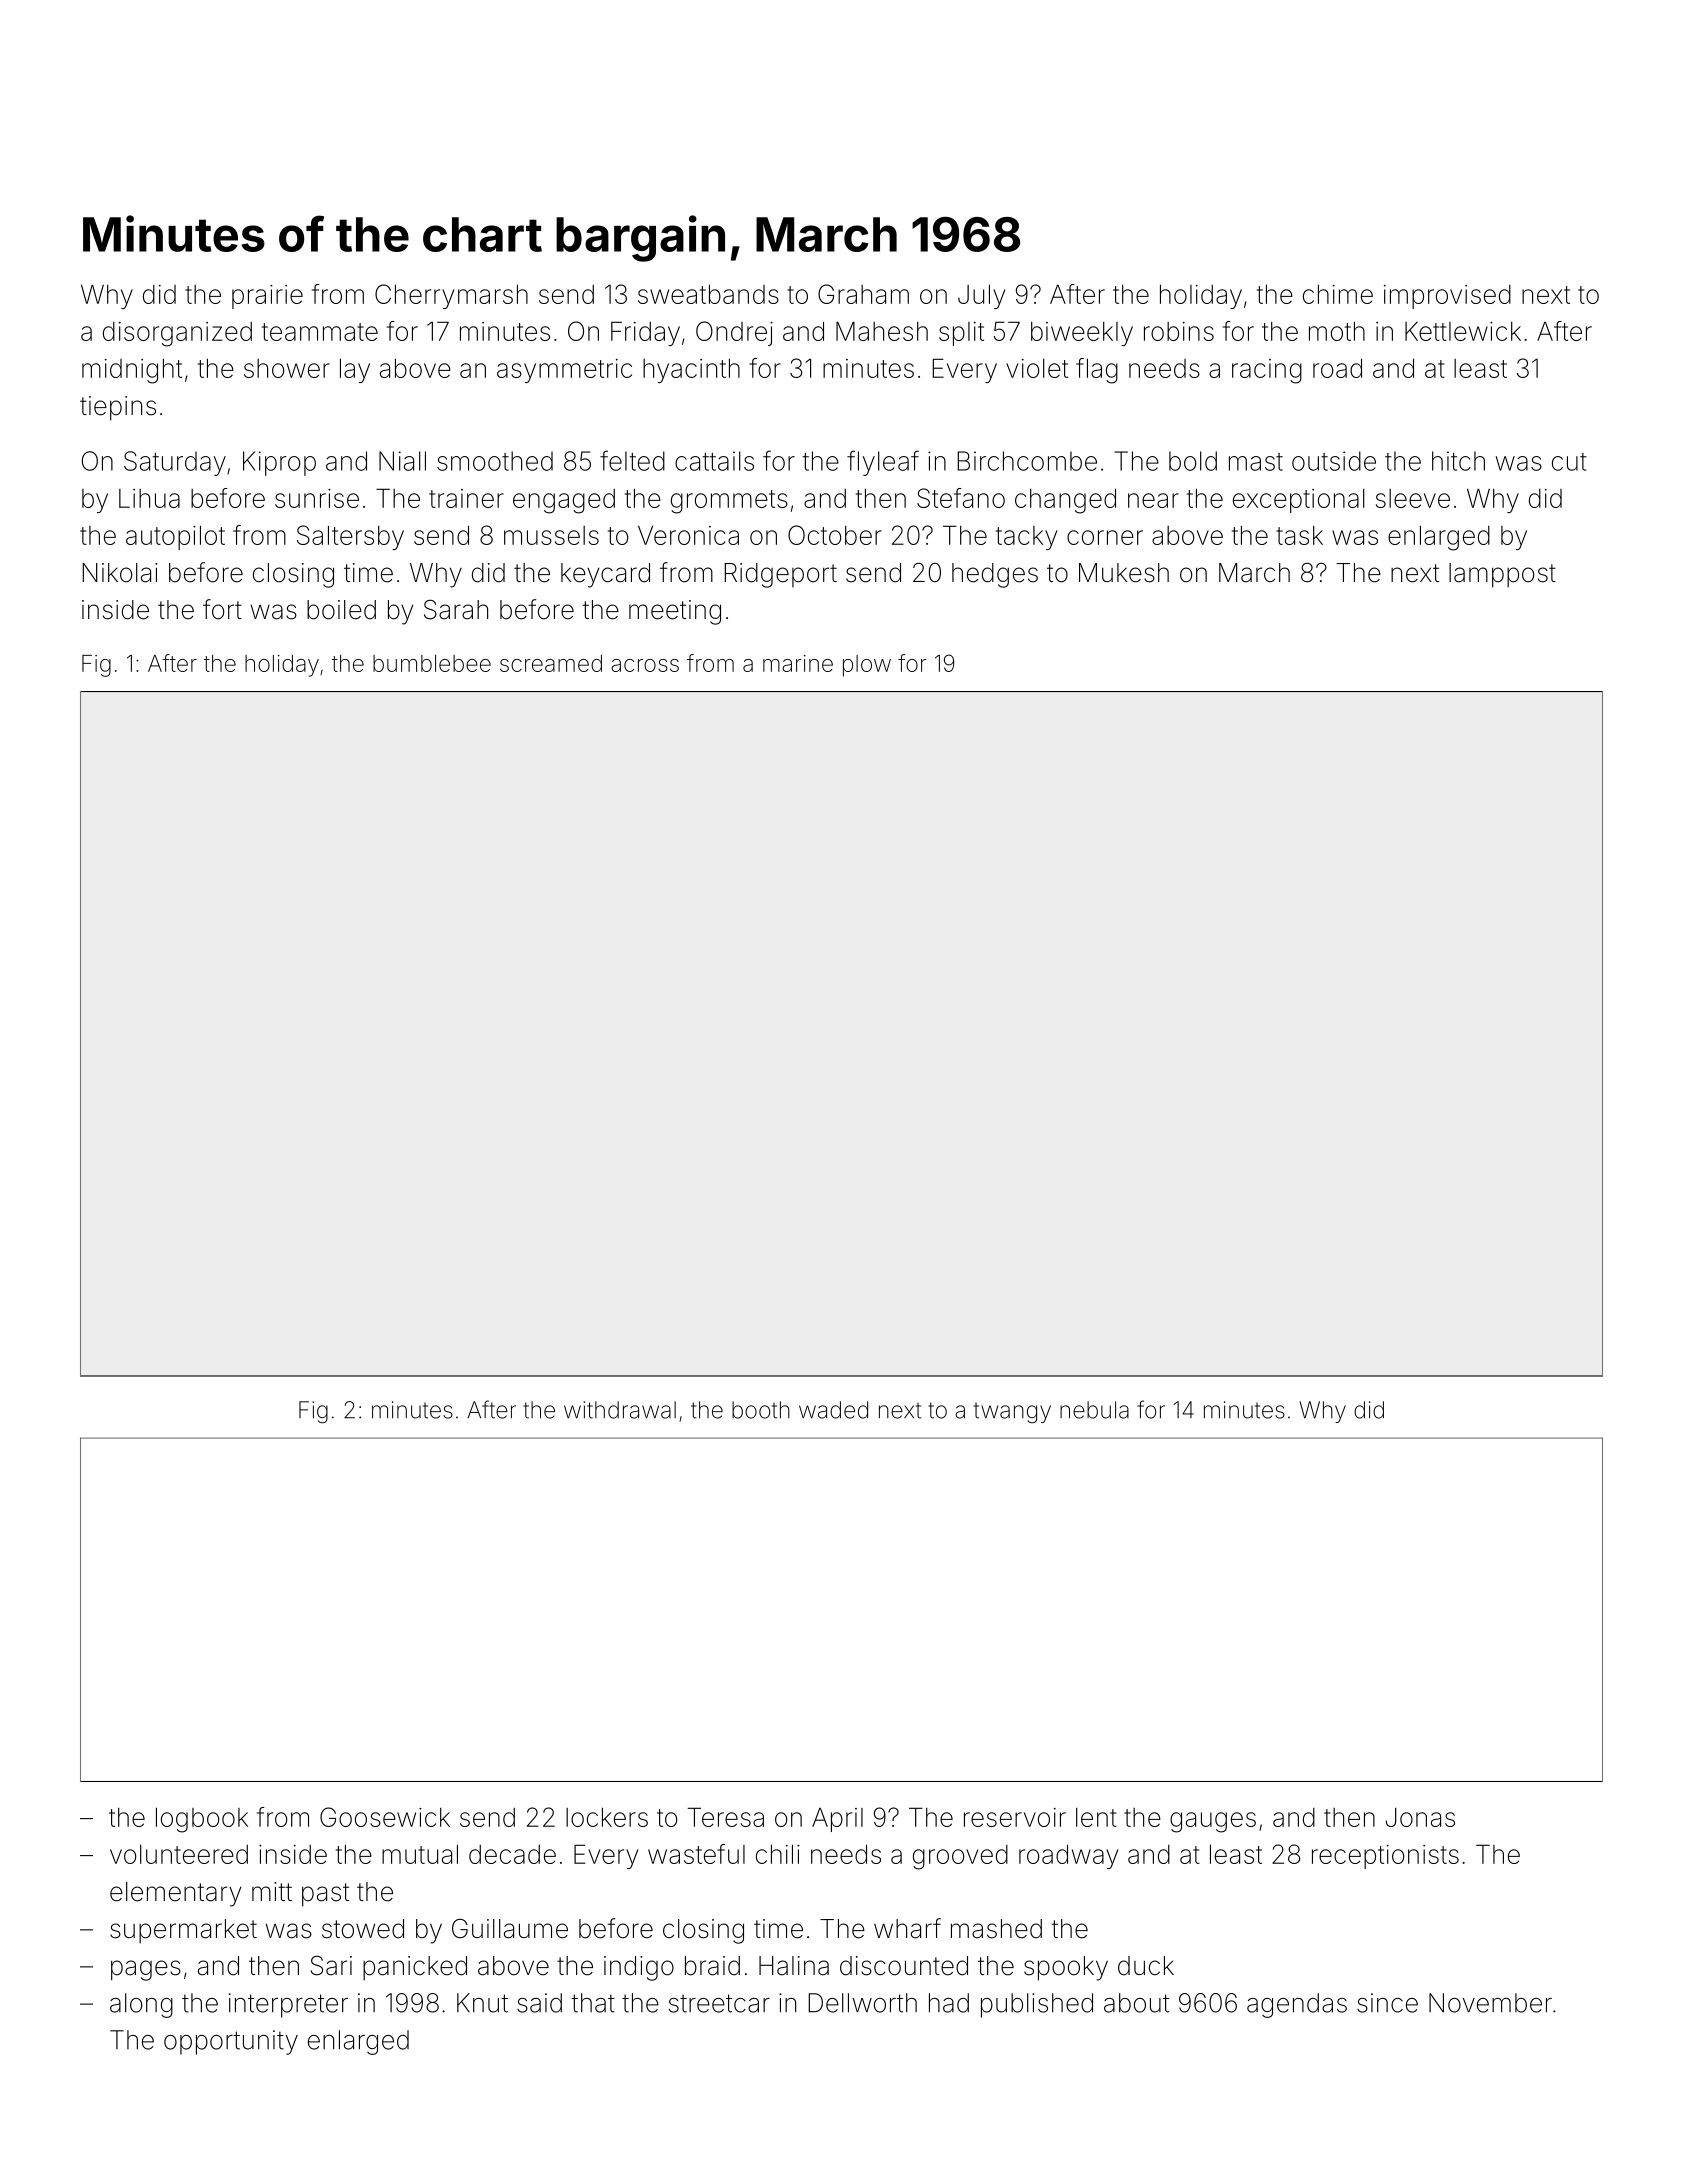  What do you see at coordinates (341, 610) in the screenshot?
I see `boiled` at bounding box center [341, 610].
